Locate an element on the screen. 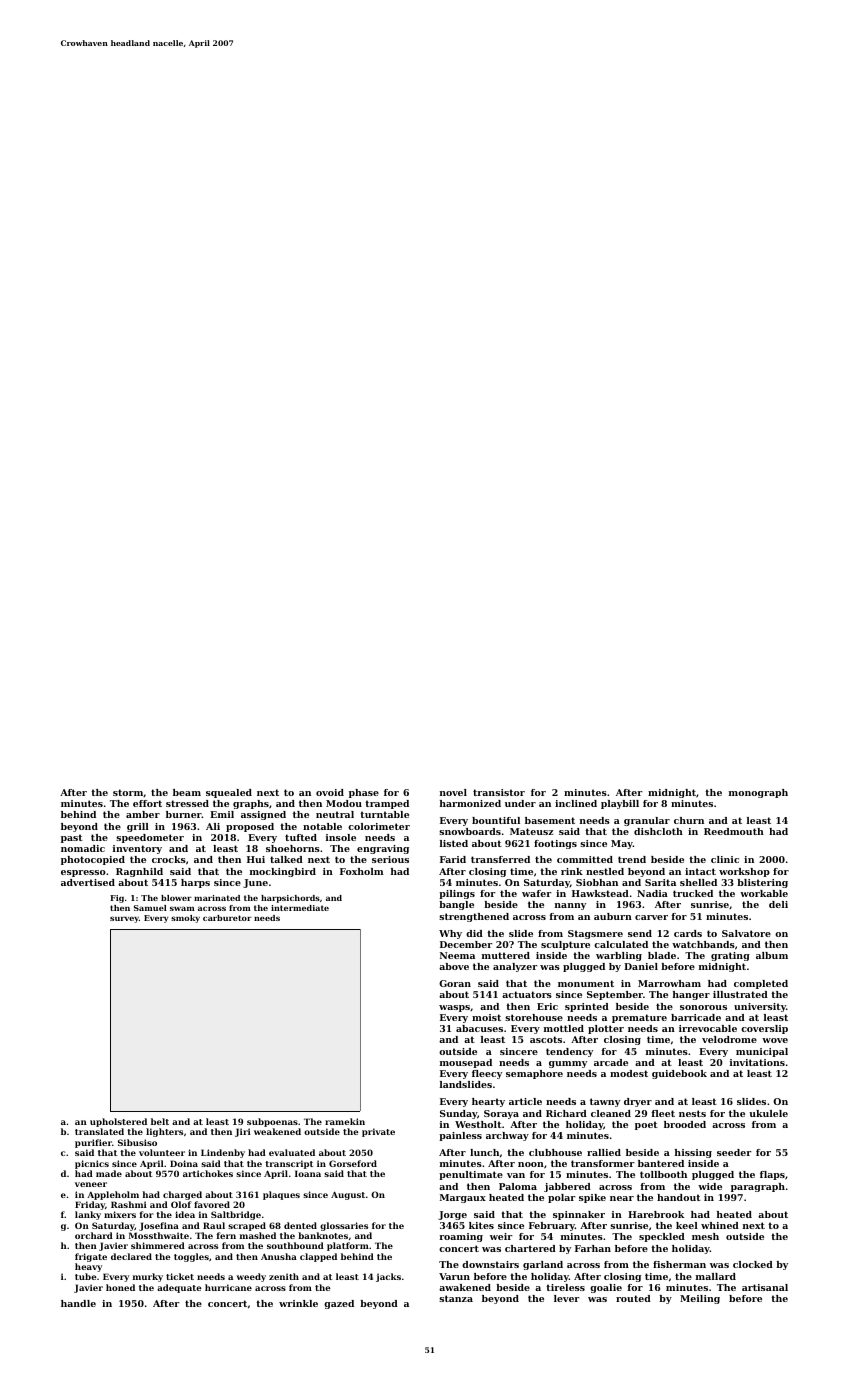  subpoenas is located at coordinates (272, 1122).
